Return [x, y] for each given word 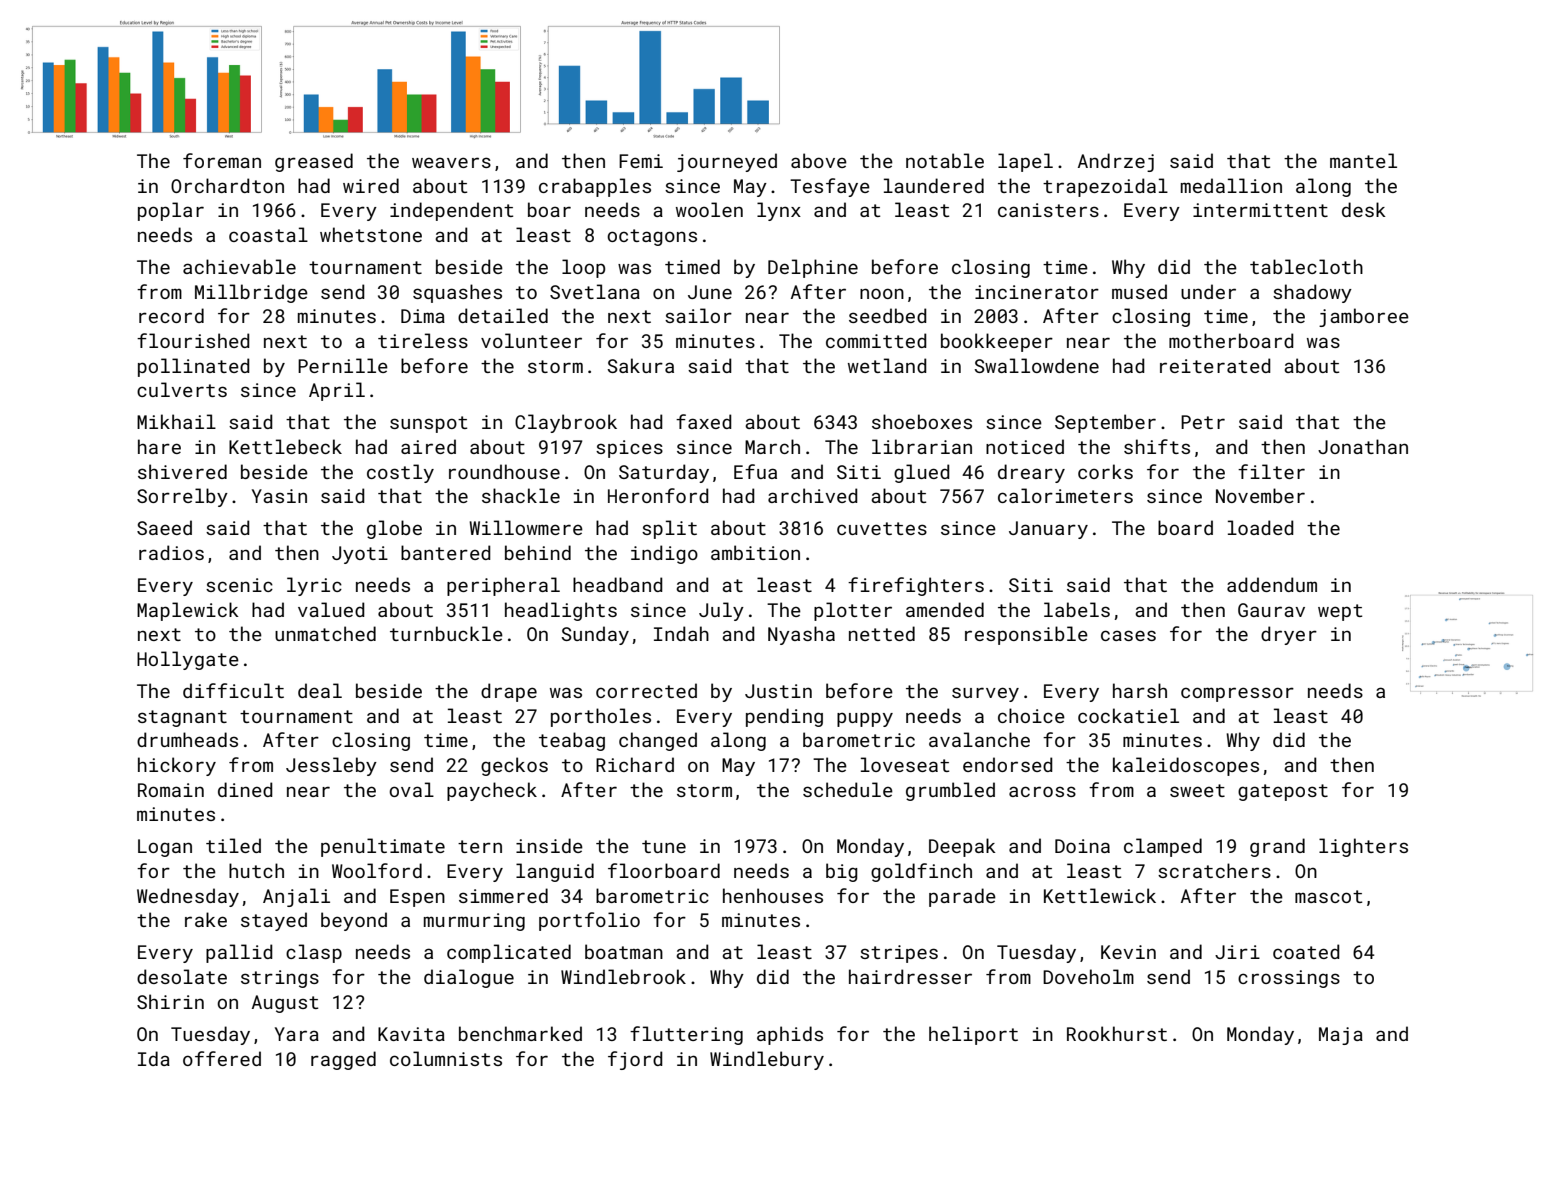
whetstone [371, 234]
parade [962, 897]
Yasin [279, 496]
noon [882, 293]
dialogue [469, 978]
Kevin [1128, 952]
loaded [1261, 527]
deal [320, 690]
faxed [704, 421]
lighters [1363, 847]
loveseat [905, 764]
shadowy [1312, 293]
